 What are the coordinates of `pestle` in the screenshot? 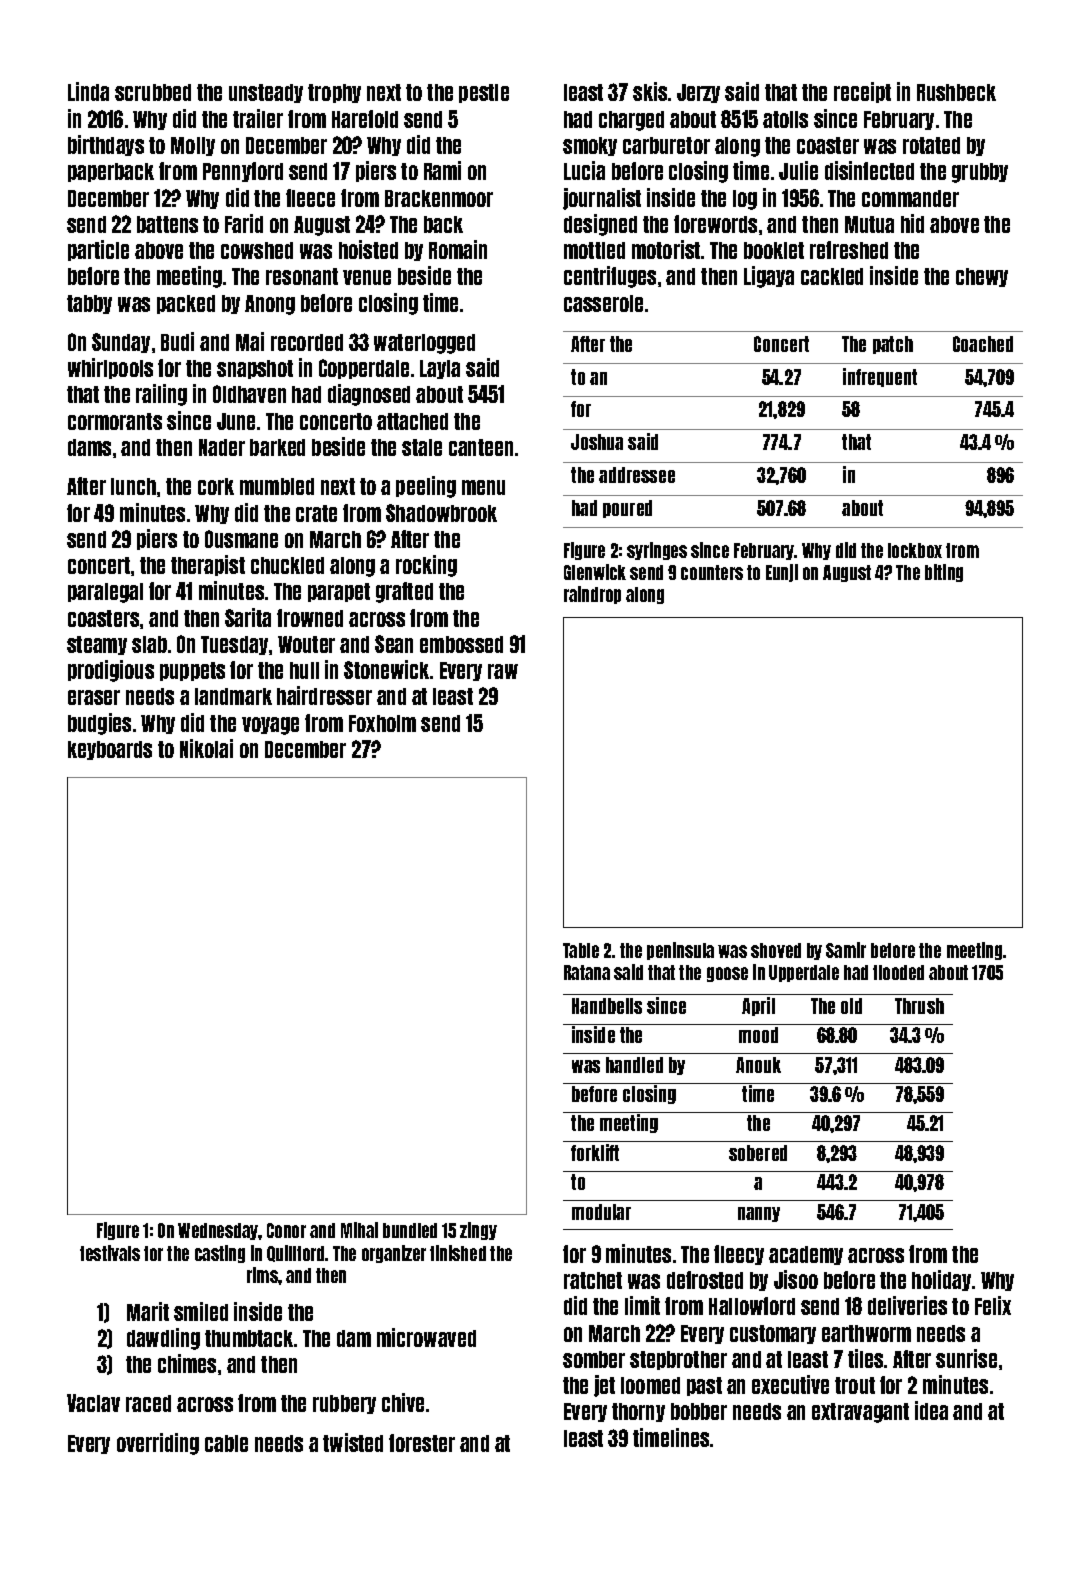 It's located at (484, 93).
